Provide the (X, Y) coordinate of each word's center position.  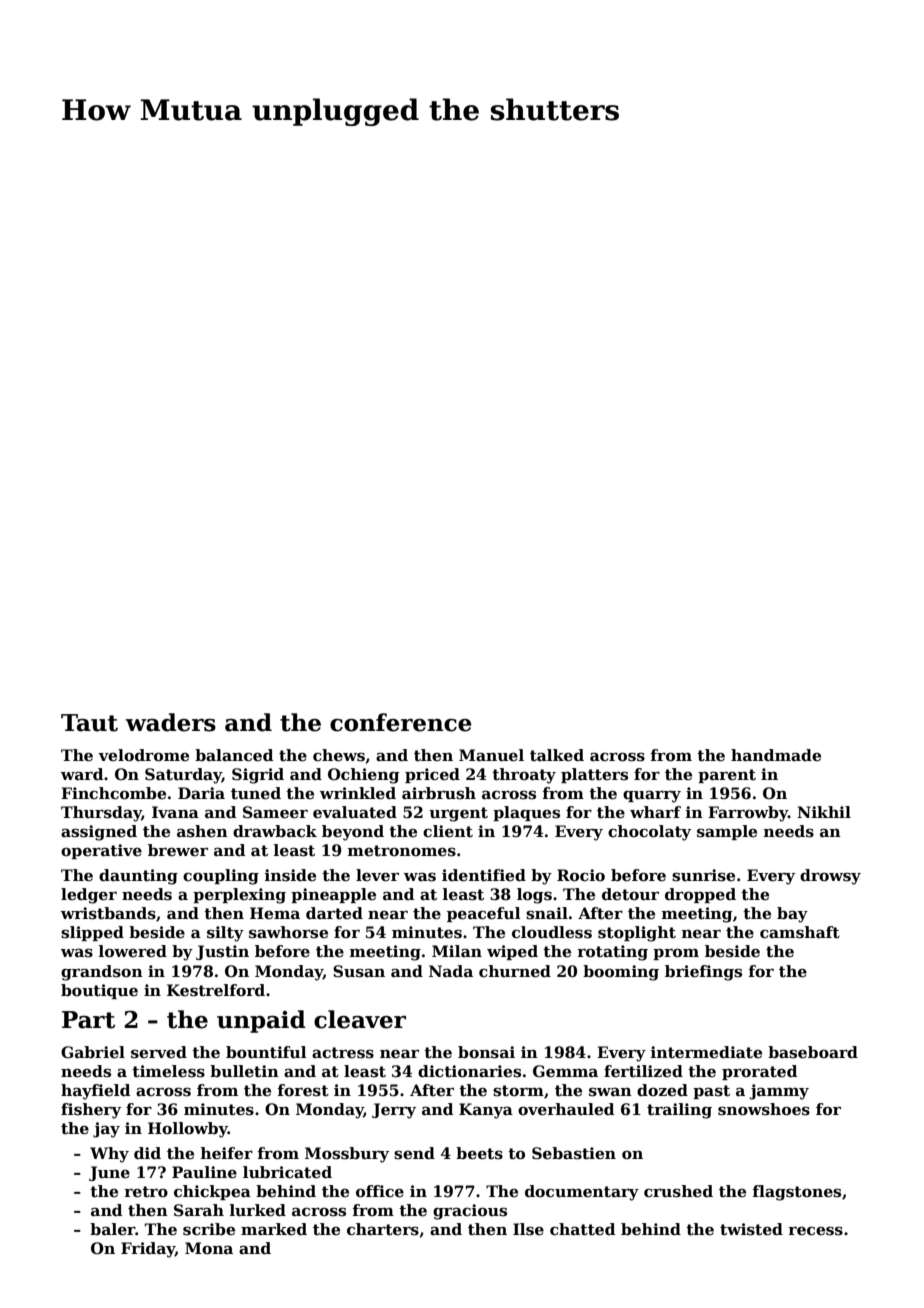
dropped (700, 895)
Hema (275, 913)
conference (401, 722)
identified (484, 875)
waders (170, 722)
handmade (776, 755)
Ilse (528, 1229)
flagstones (796, 1193)
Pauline (204, 1172)
